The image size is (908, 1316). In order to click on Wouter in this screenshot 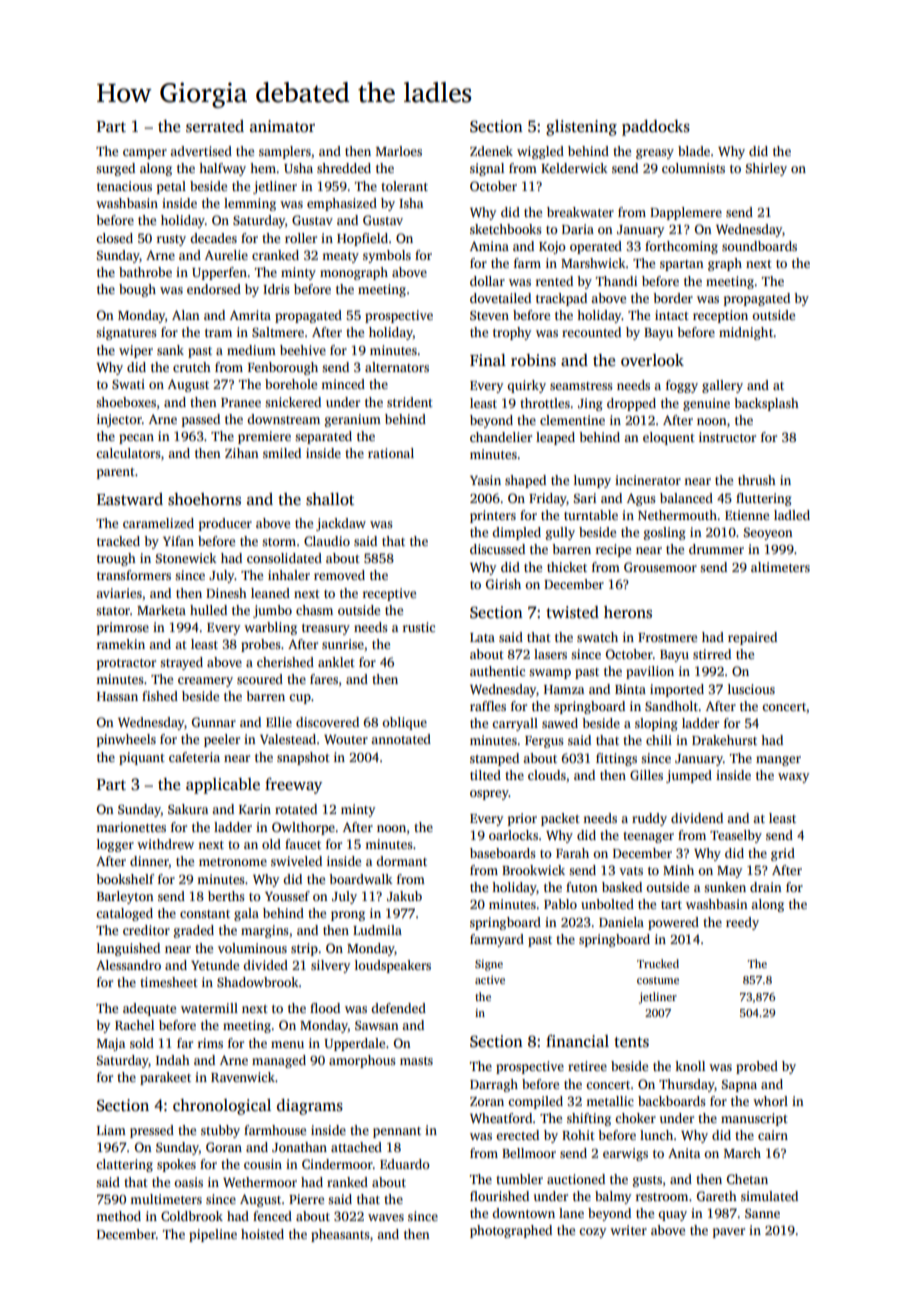, I will do `click(346, 739)`.
